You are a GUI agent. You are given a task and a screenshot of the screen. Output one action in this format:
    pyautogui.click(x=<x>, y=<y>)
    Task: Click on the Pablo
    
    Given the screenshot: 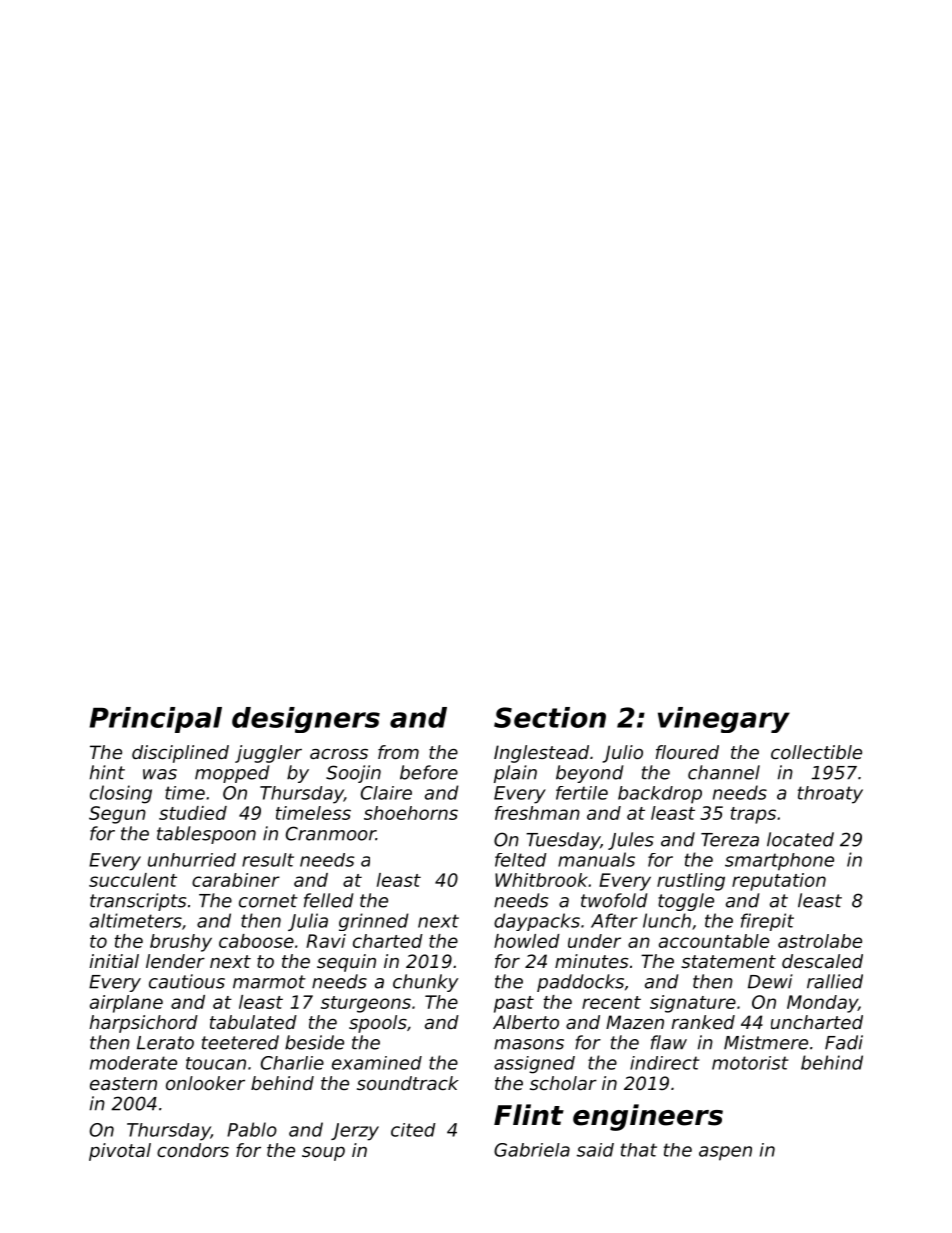 What is the action you would take?
    pyautogui.click(x=252, y=1129)
